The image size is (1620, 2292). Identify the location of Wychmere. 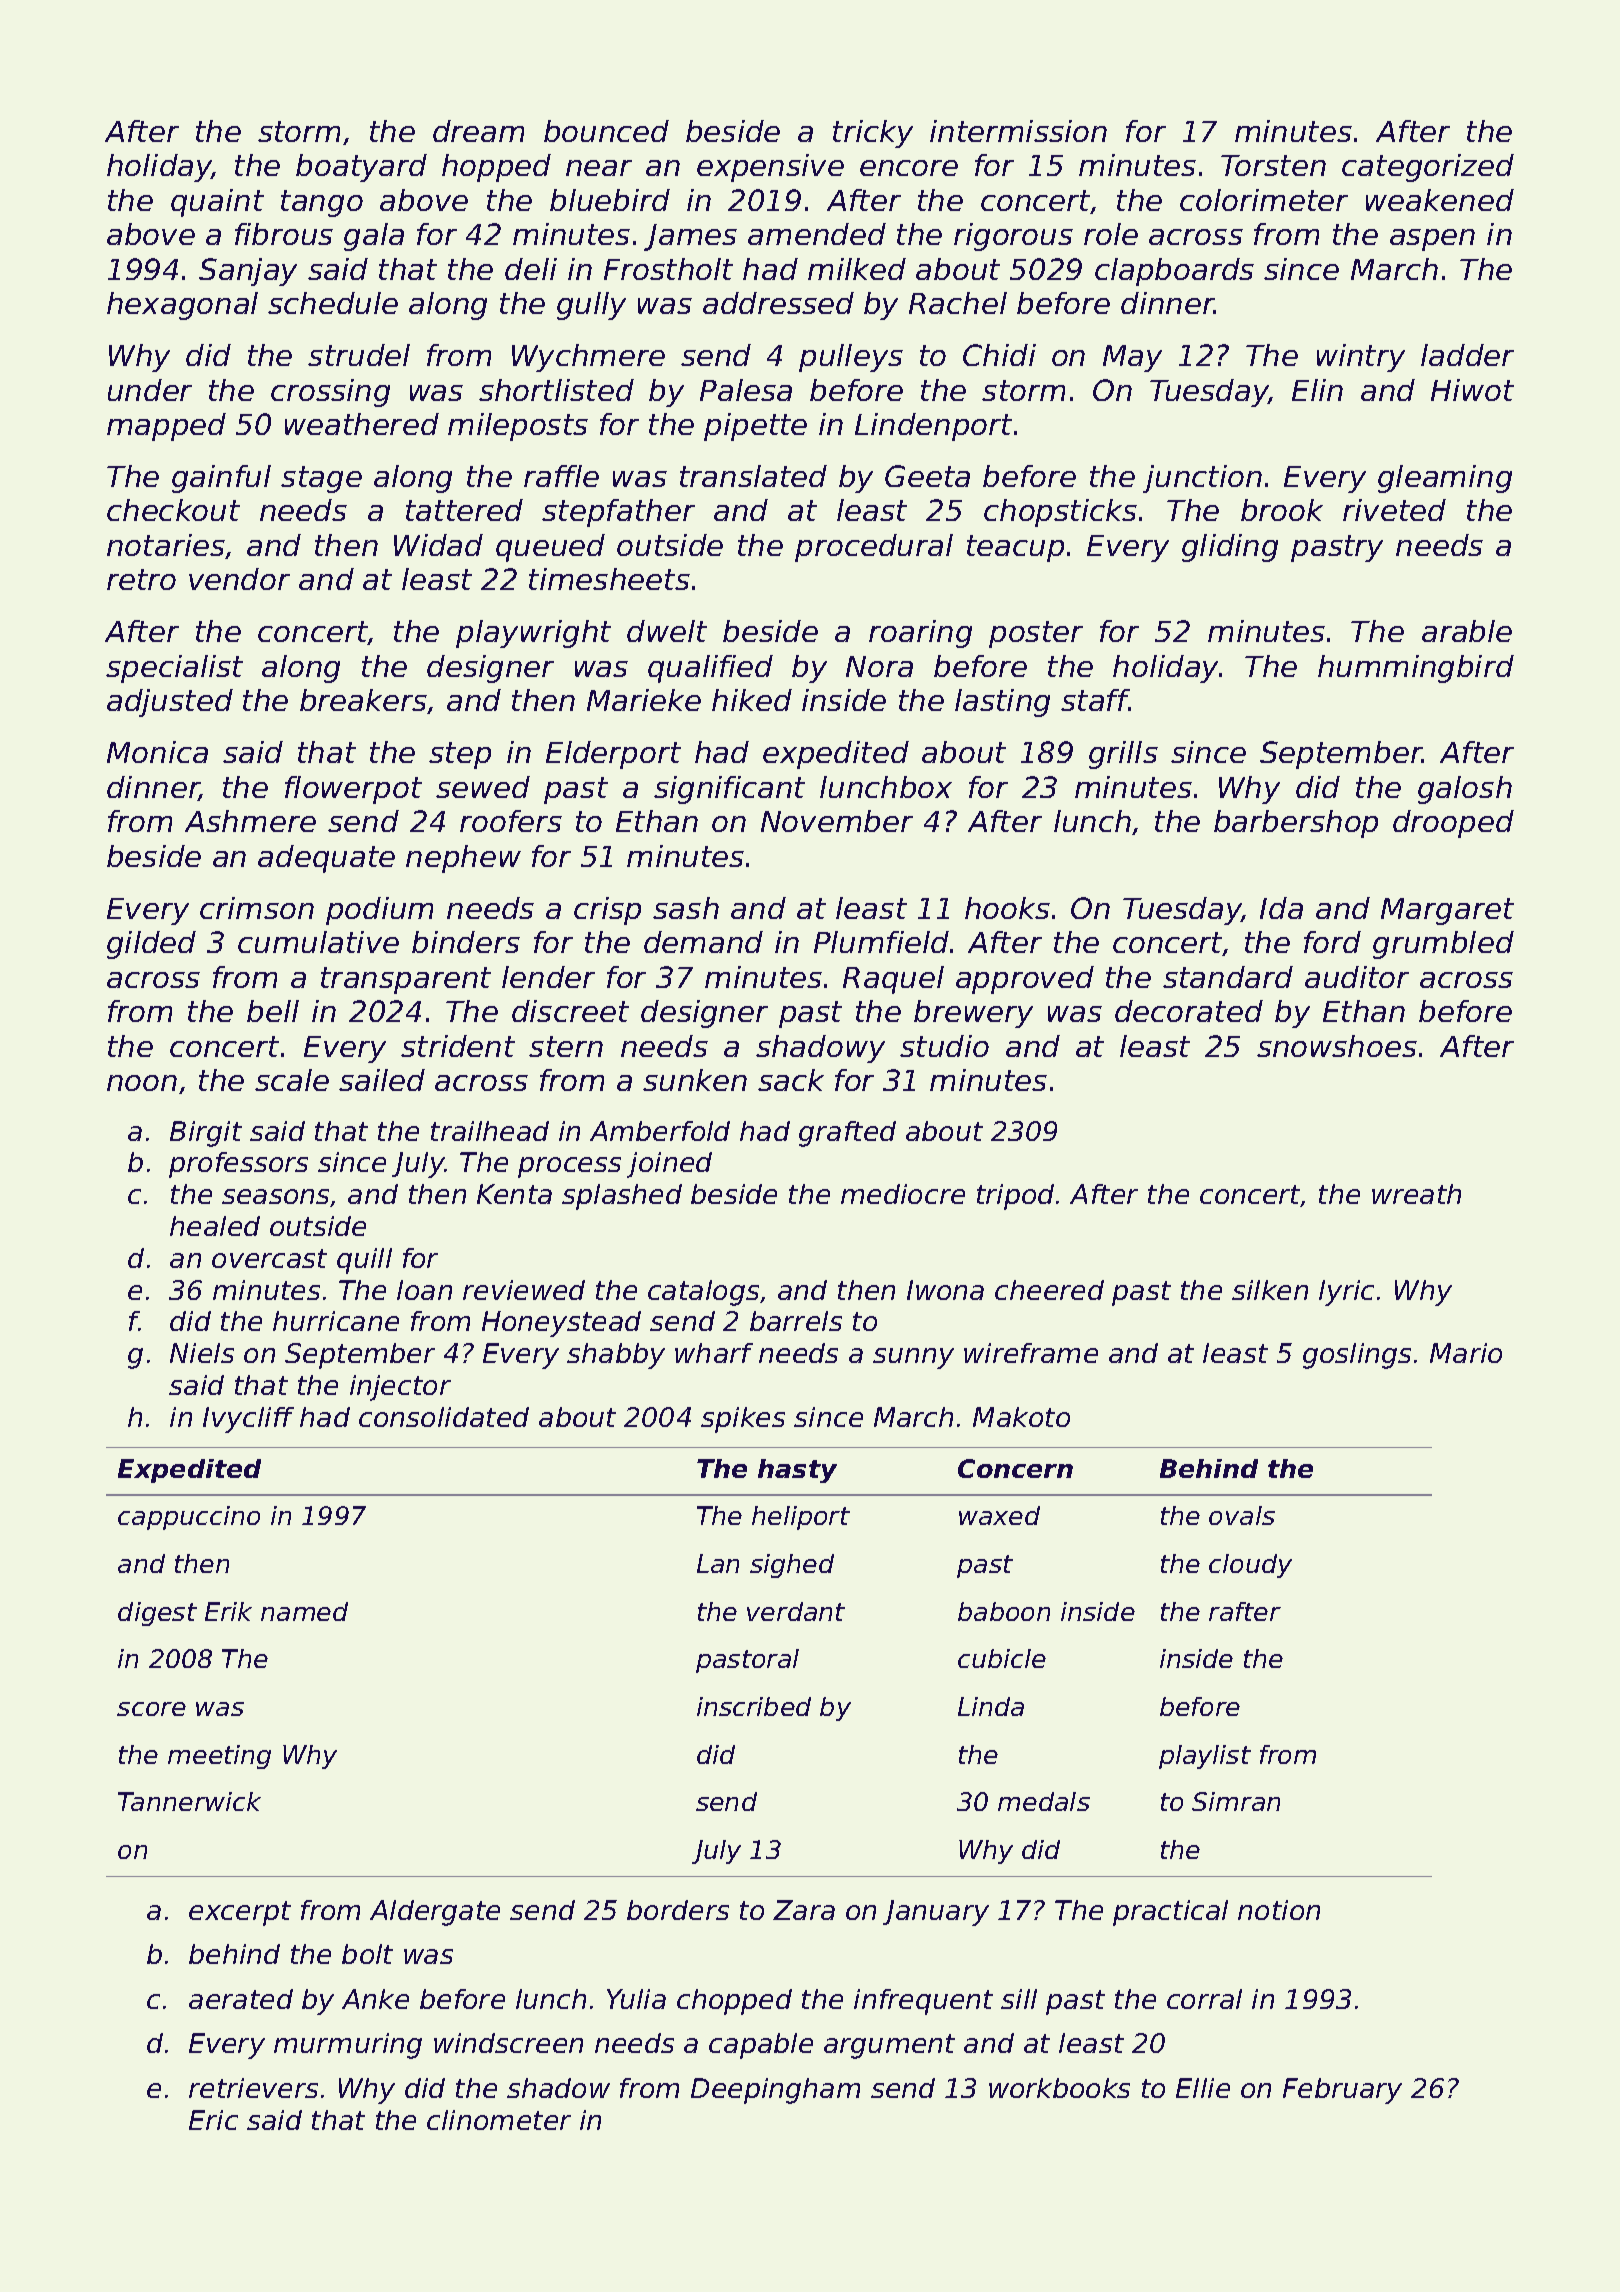
(588, 358).
